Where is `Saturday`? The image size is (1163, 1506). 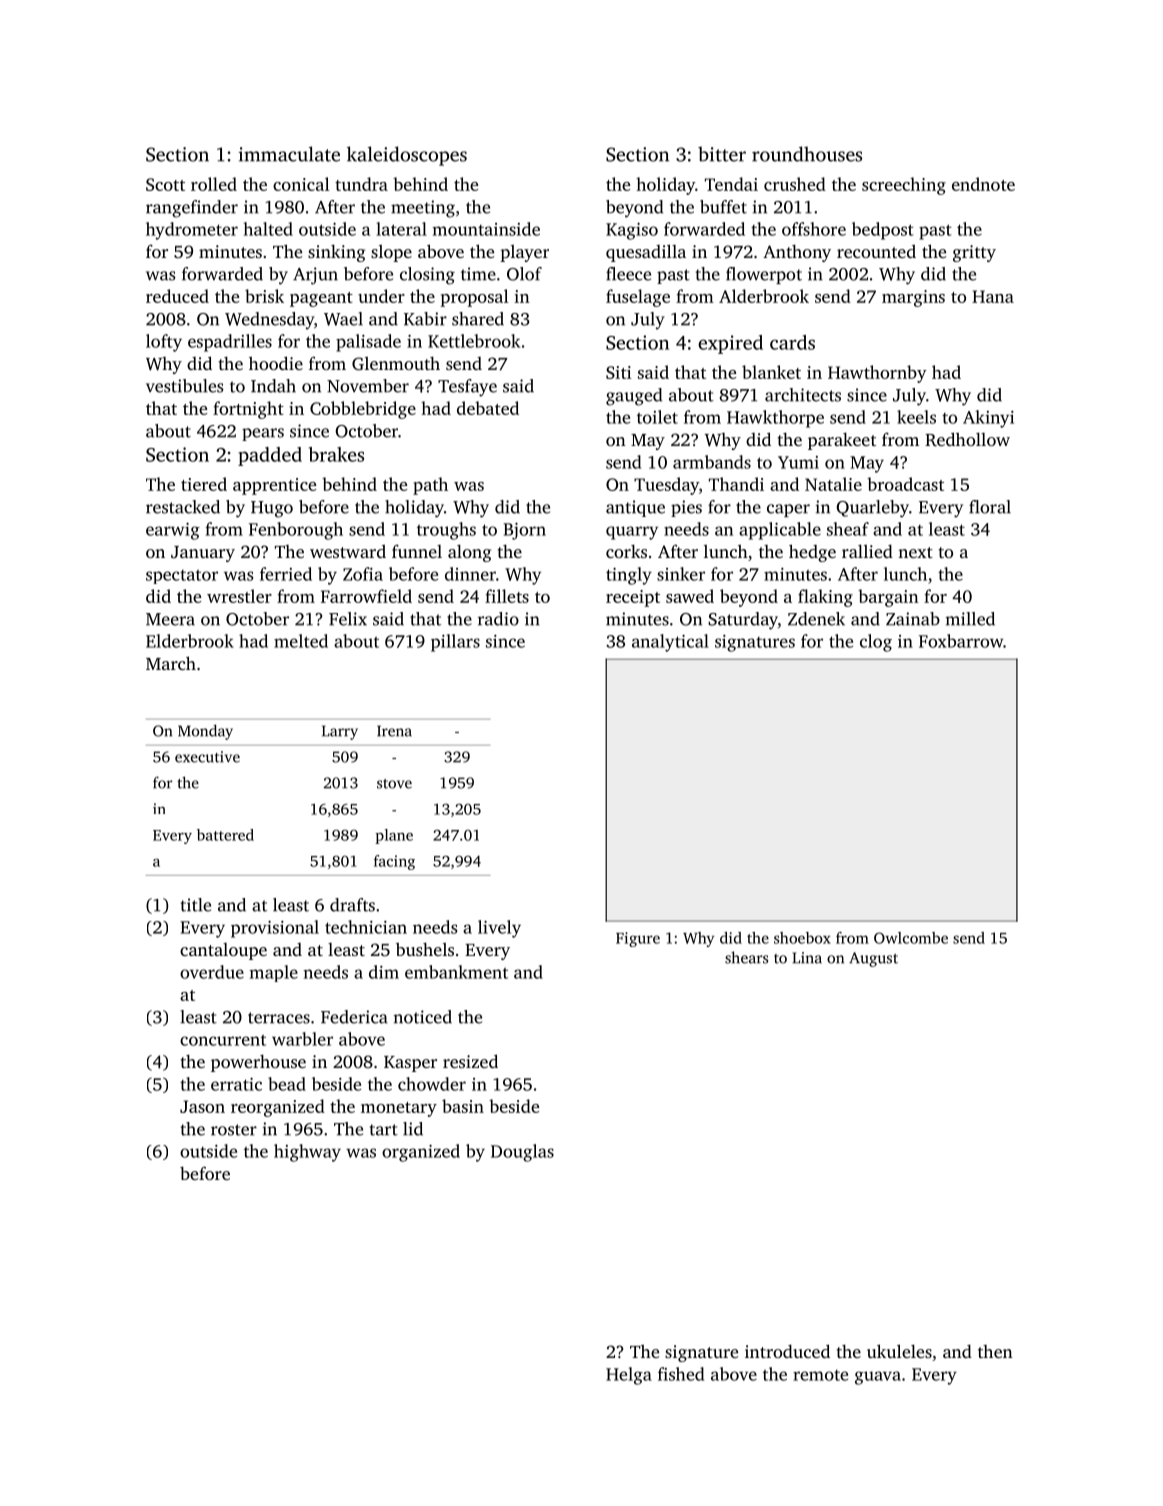
Saturday is located at coordinates (743, 621).
